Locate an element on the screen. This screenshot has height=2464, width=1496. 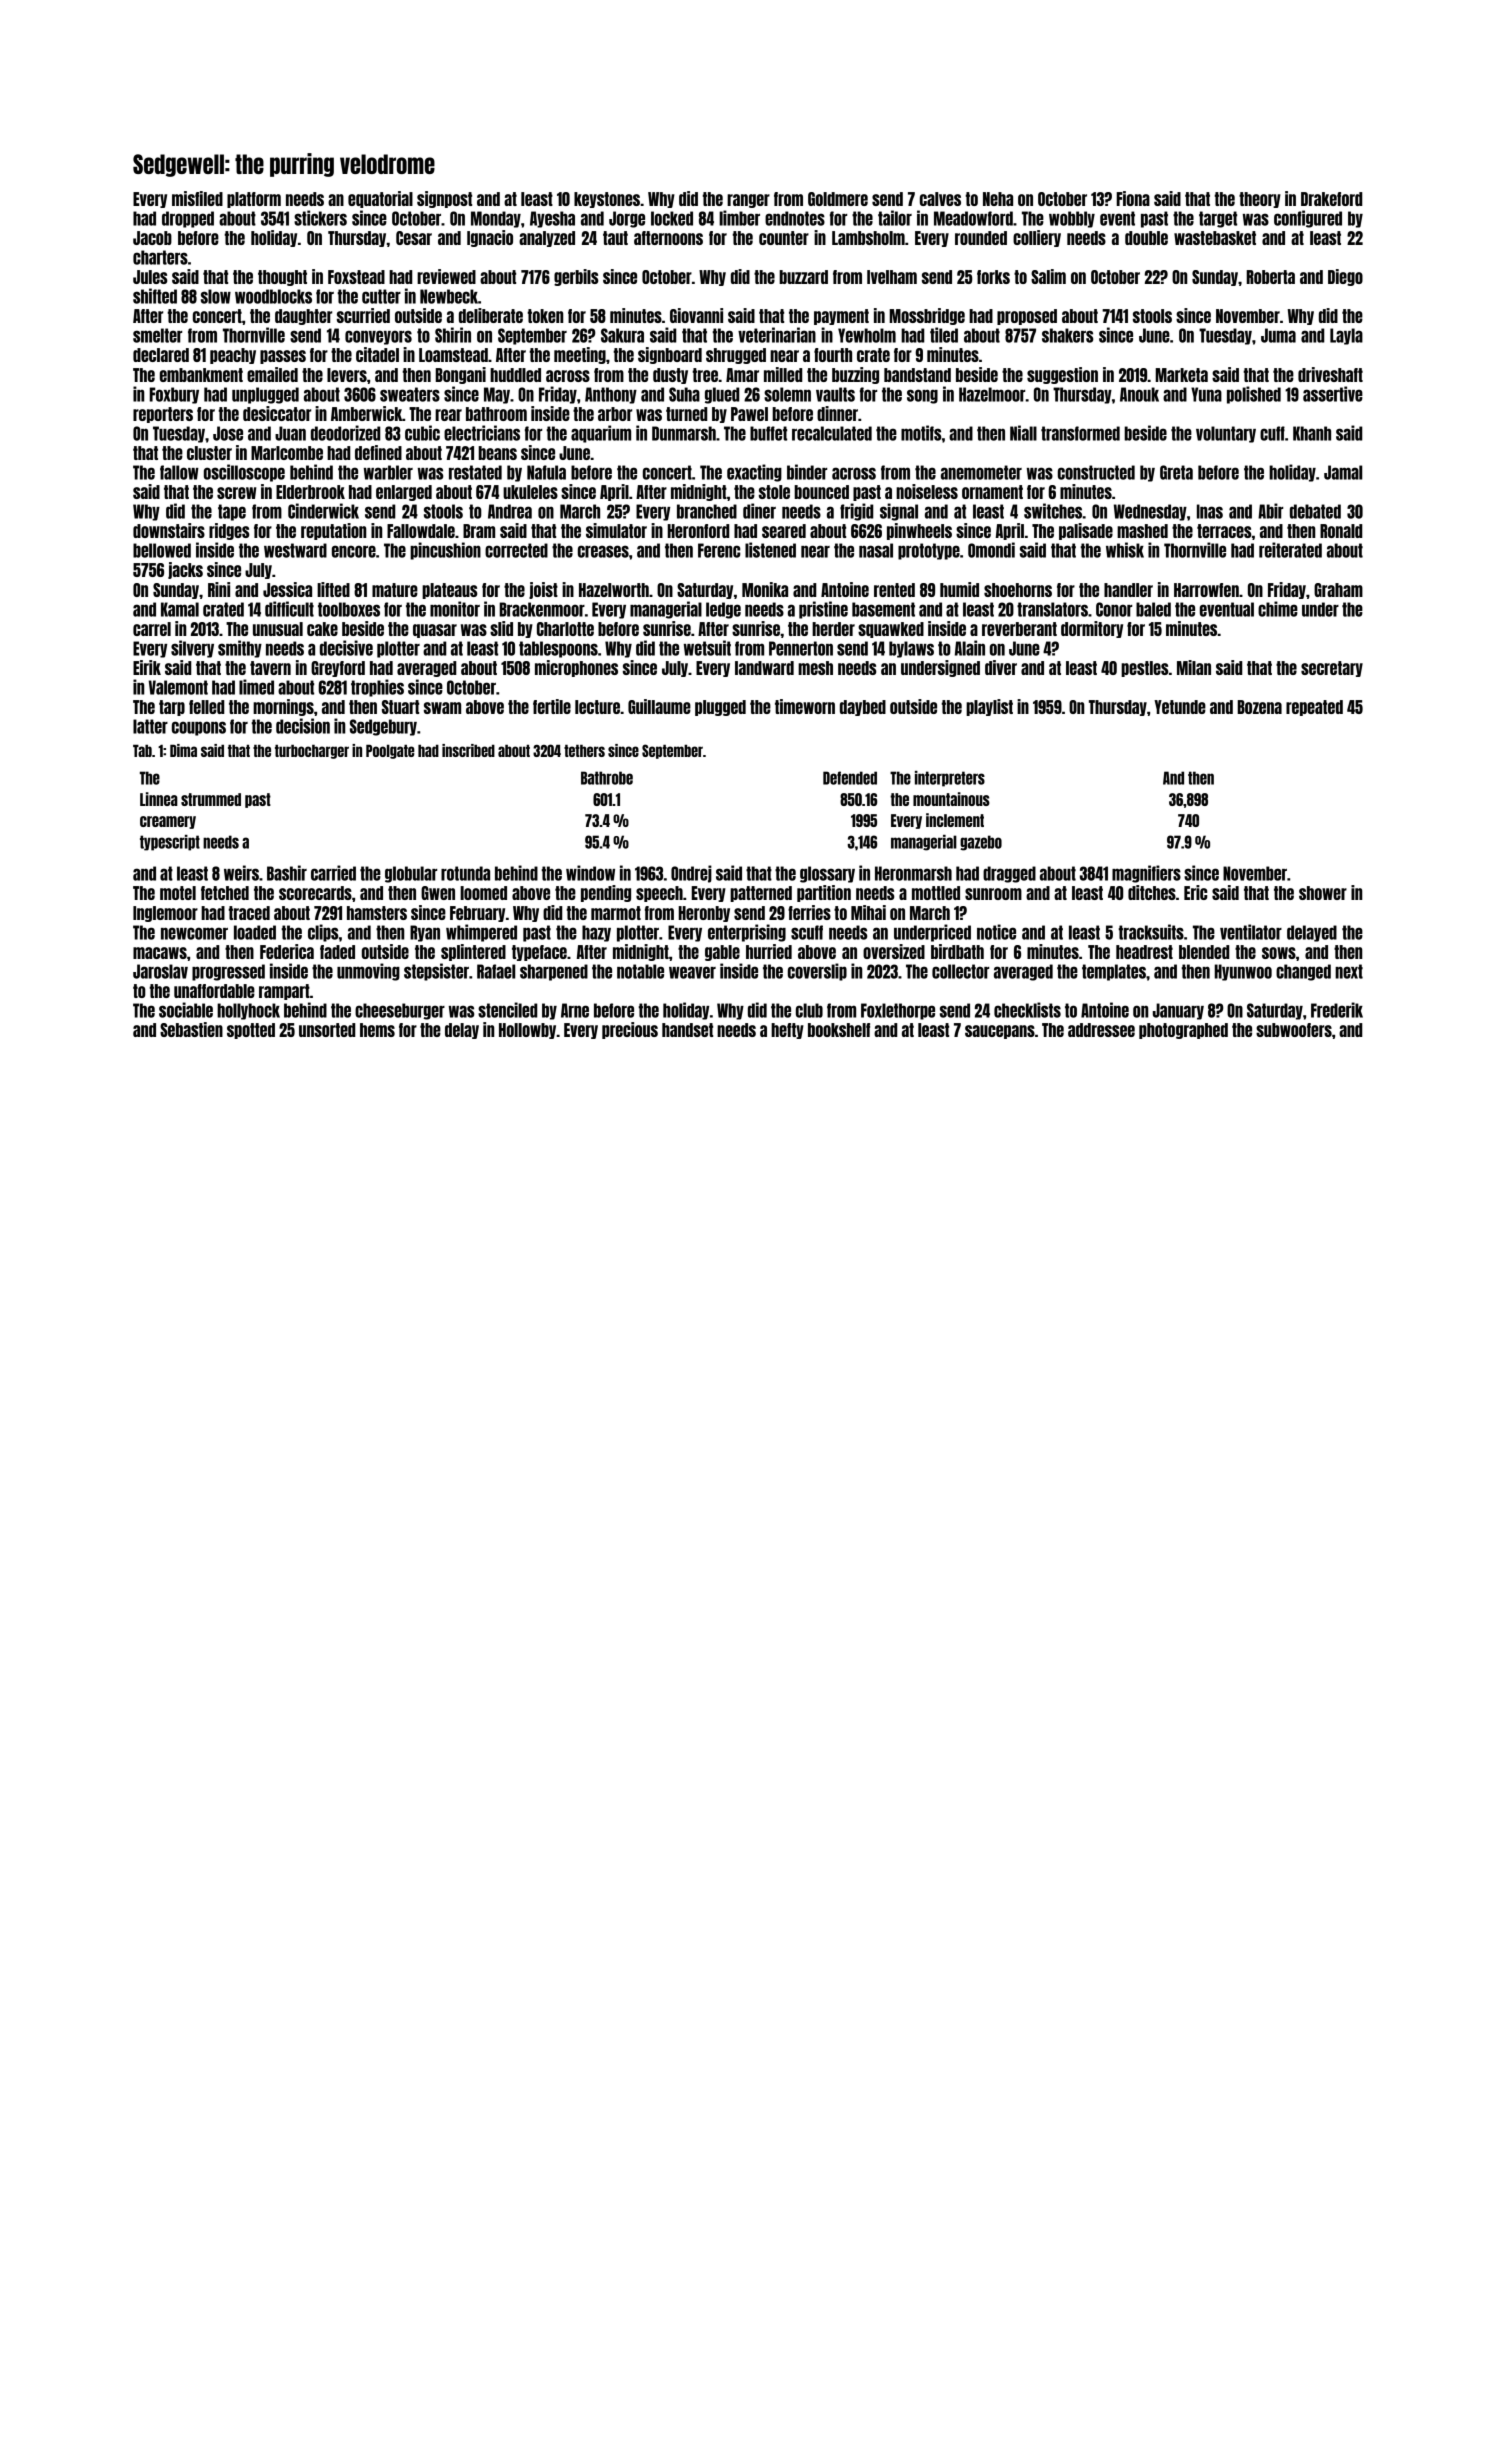
gerbils is located at coordinates (576, 277).
